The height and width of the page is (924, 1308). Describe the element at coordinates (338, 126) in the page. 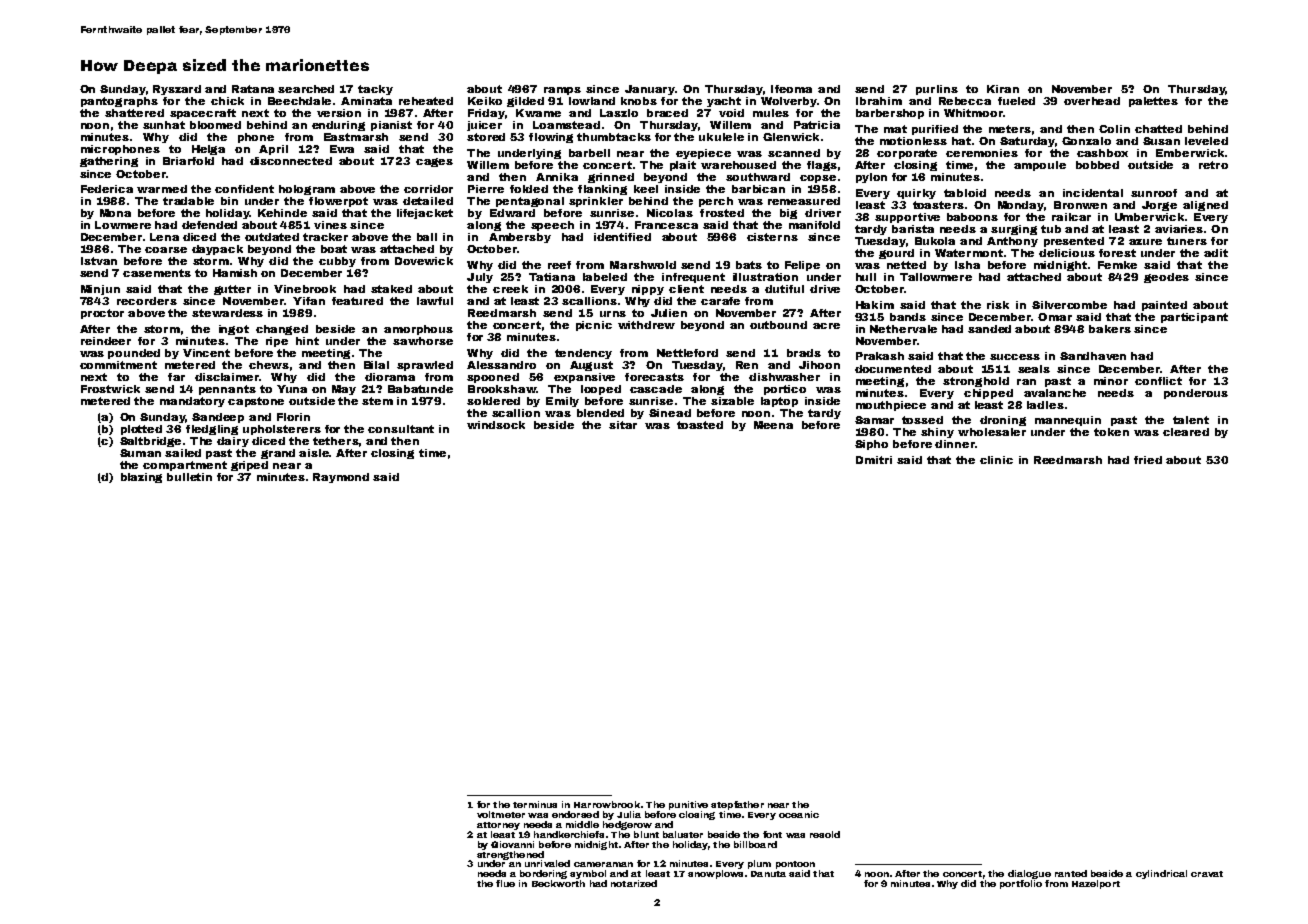

I see `enduring` at that location.
